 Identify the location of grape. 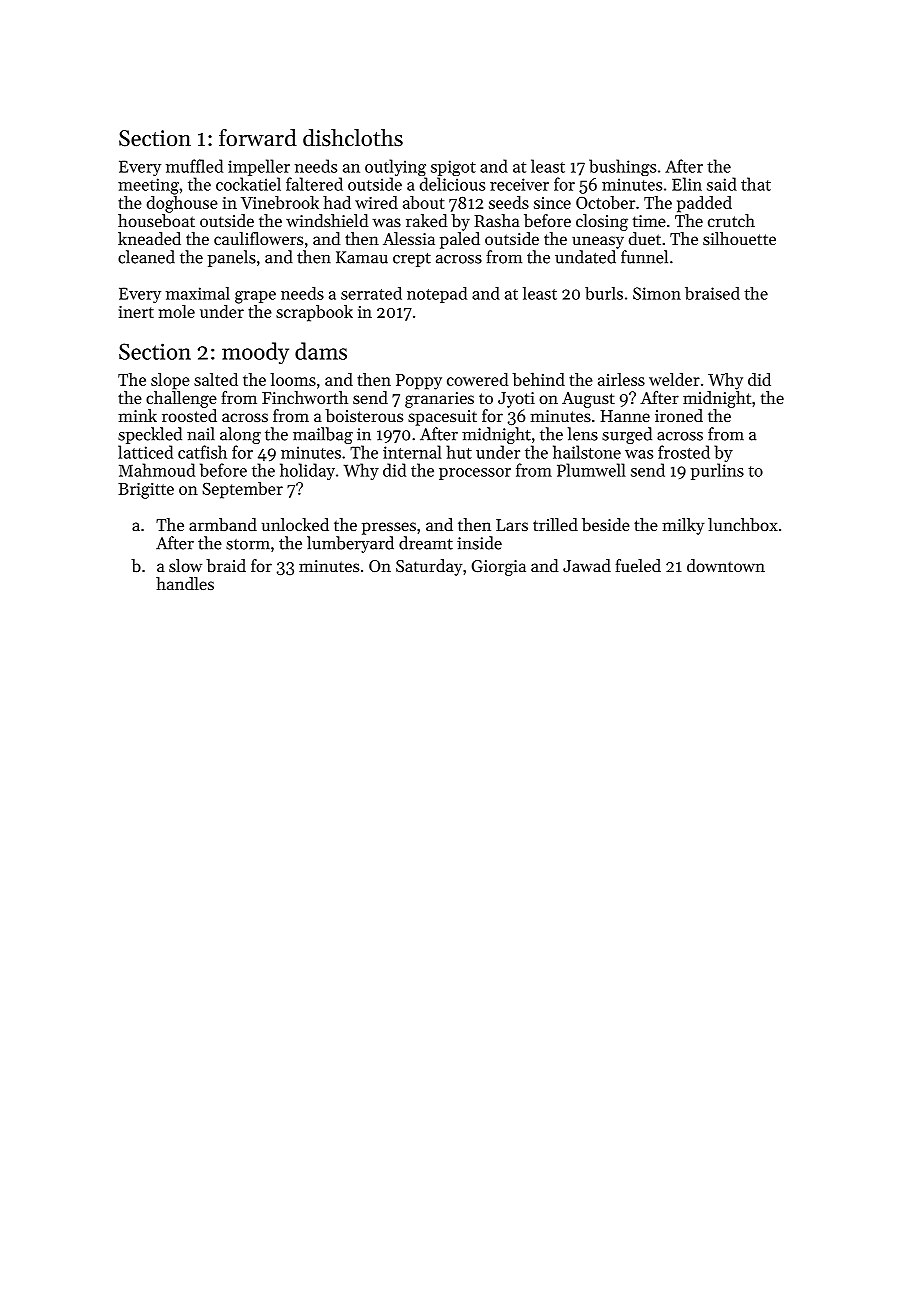
(255, 297).
